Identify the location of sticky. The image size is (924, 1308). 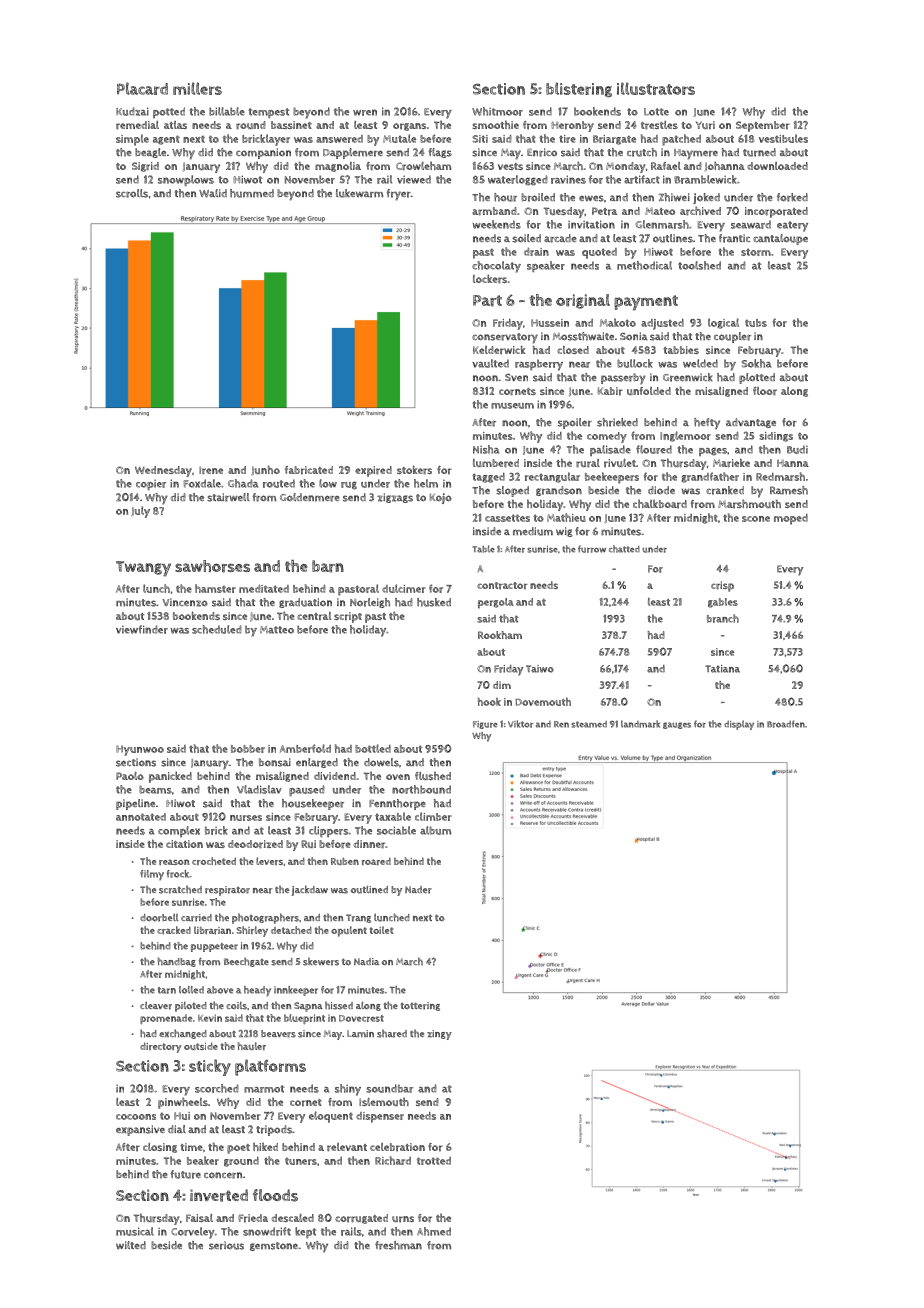
(210, 1067).
